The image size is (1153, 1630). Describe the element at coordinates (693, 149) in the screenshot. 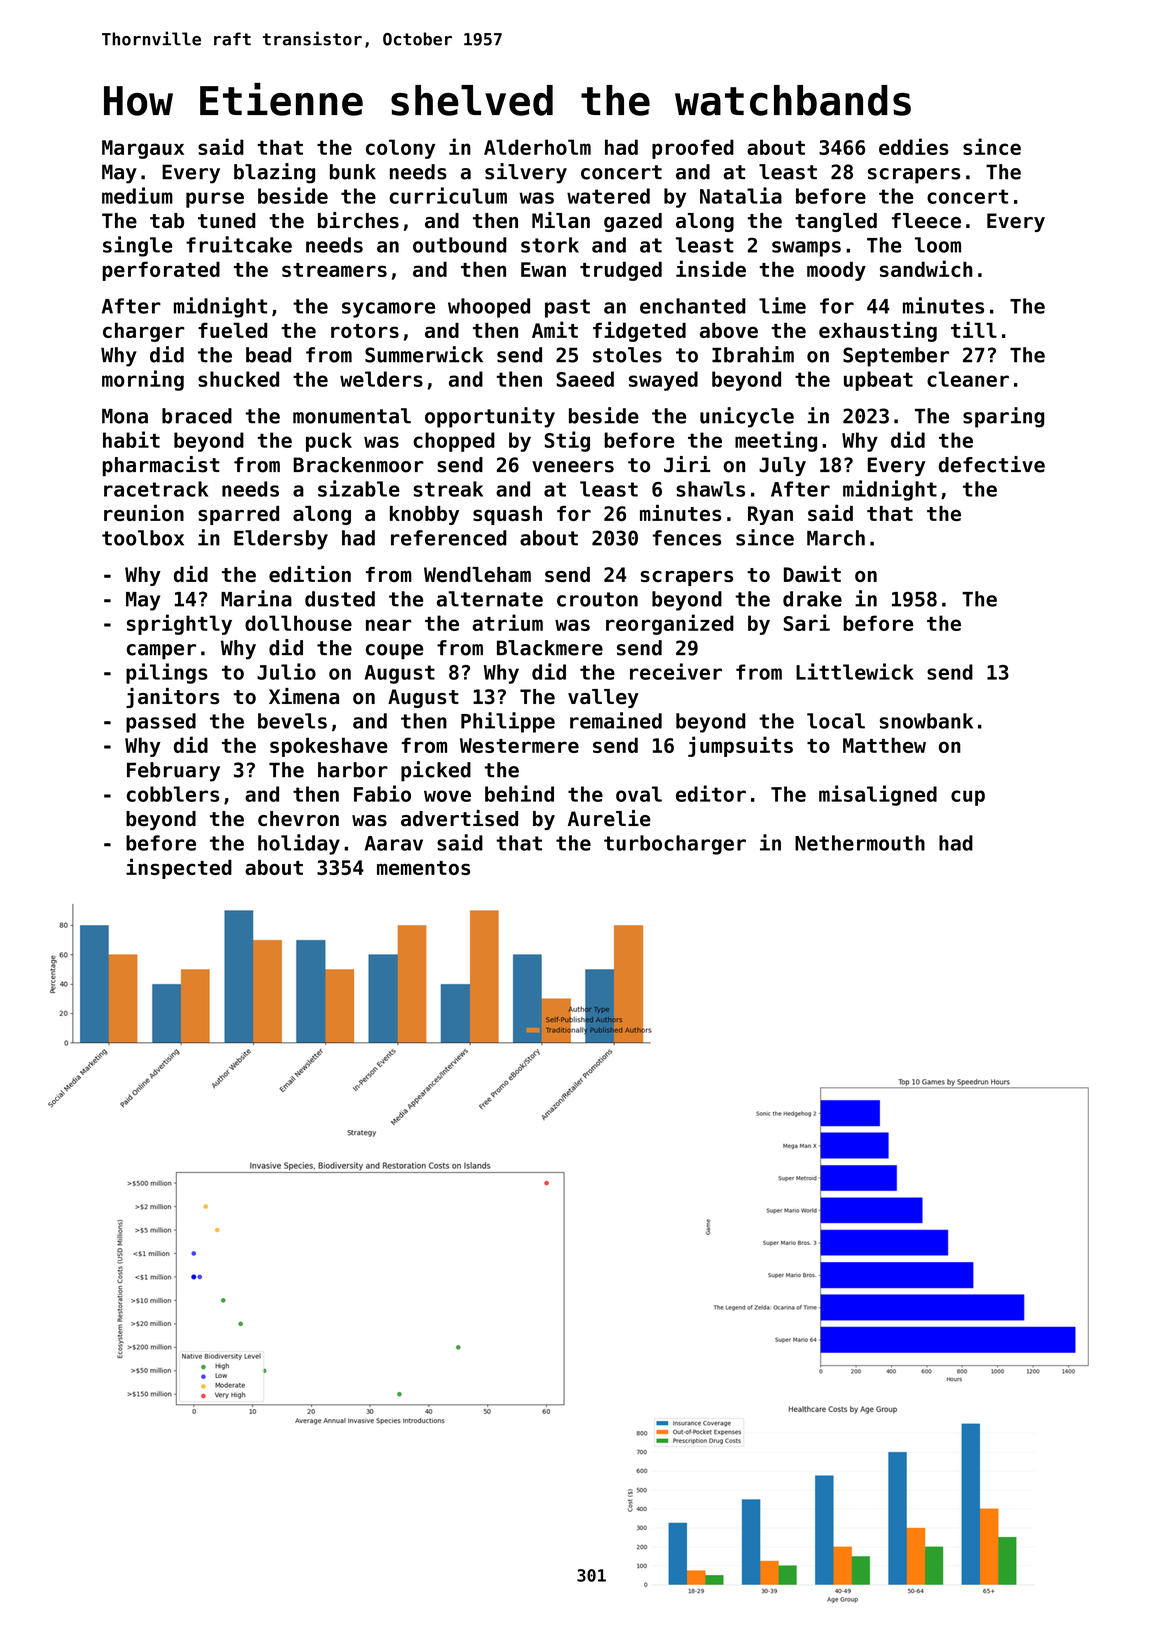

I see `proofed` at that location.
